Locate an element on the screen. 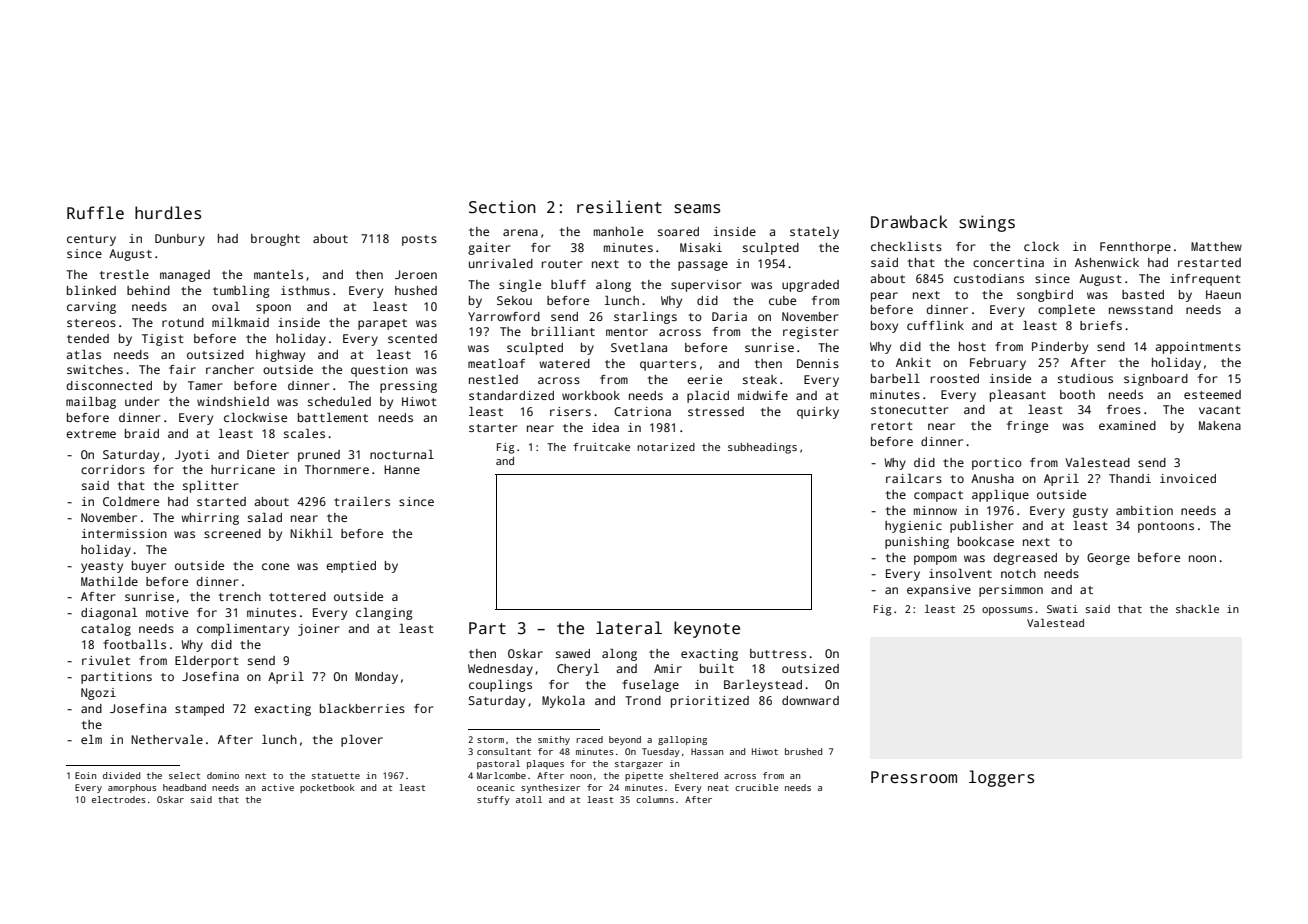 The height and width of the screenshot is (924, 1308). stamped is located at coordinates (199, 710).
